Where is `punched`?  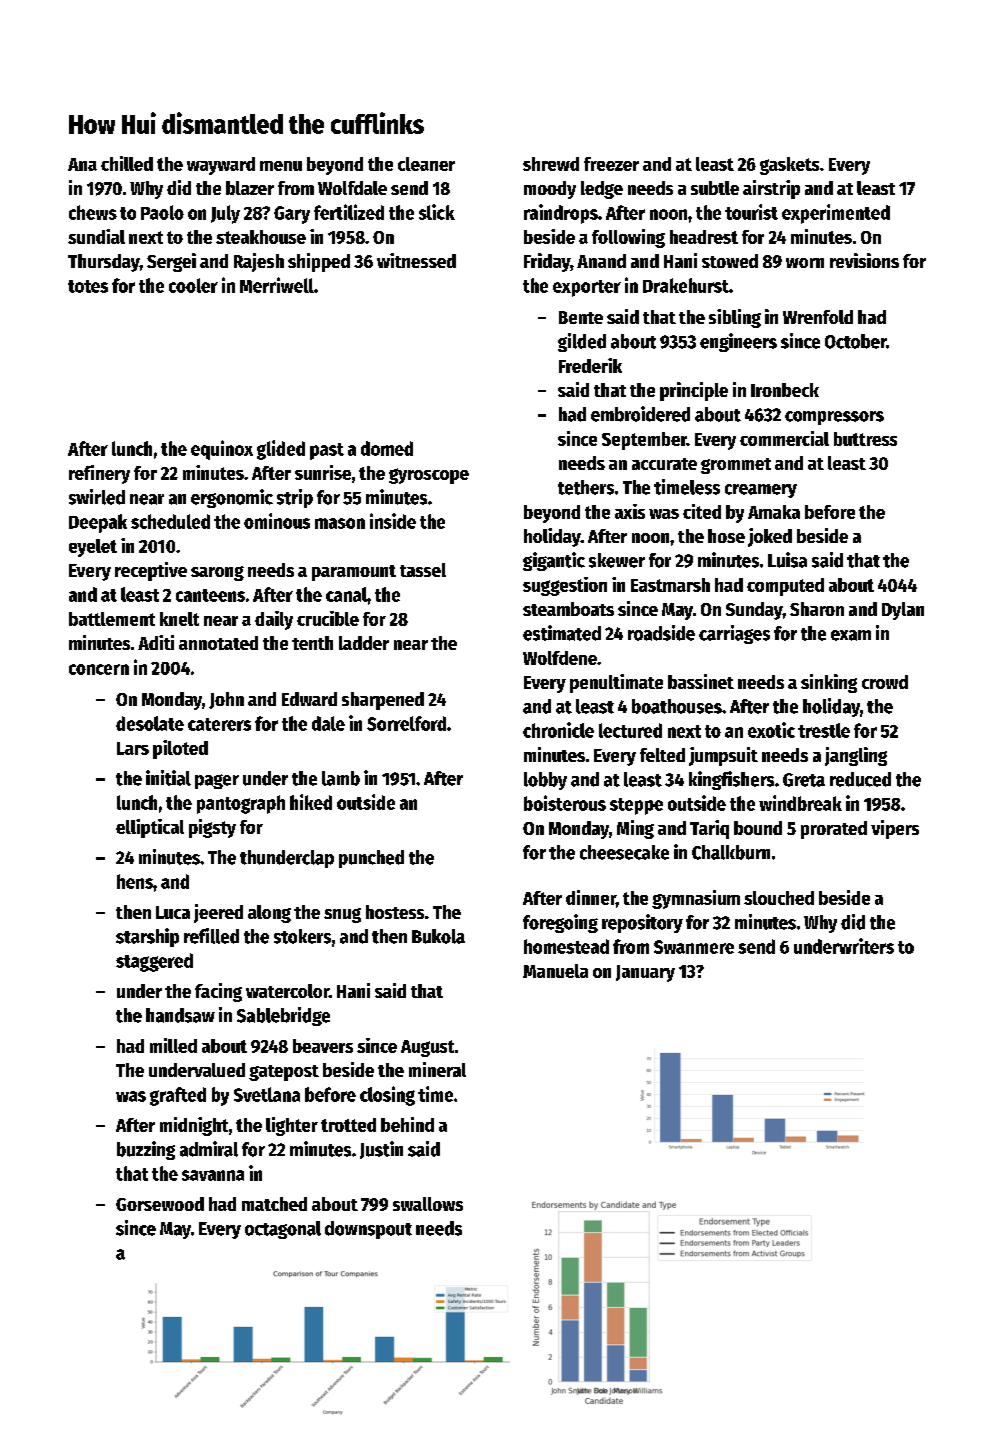
punched is located at coordinates (371, 859).
